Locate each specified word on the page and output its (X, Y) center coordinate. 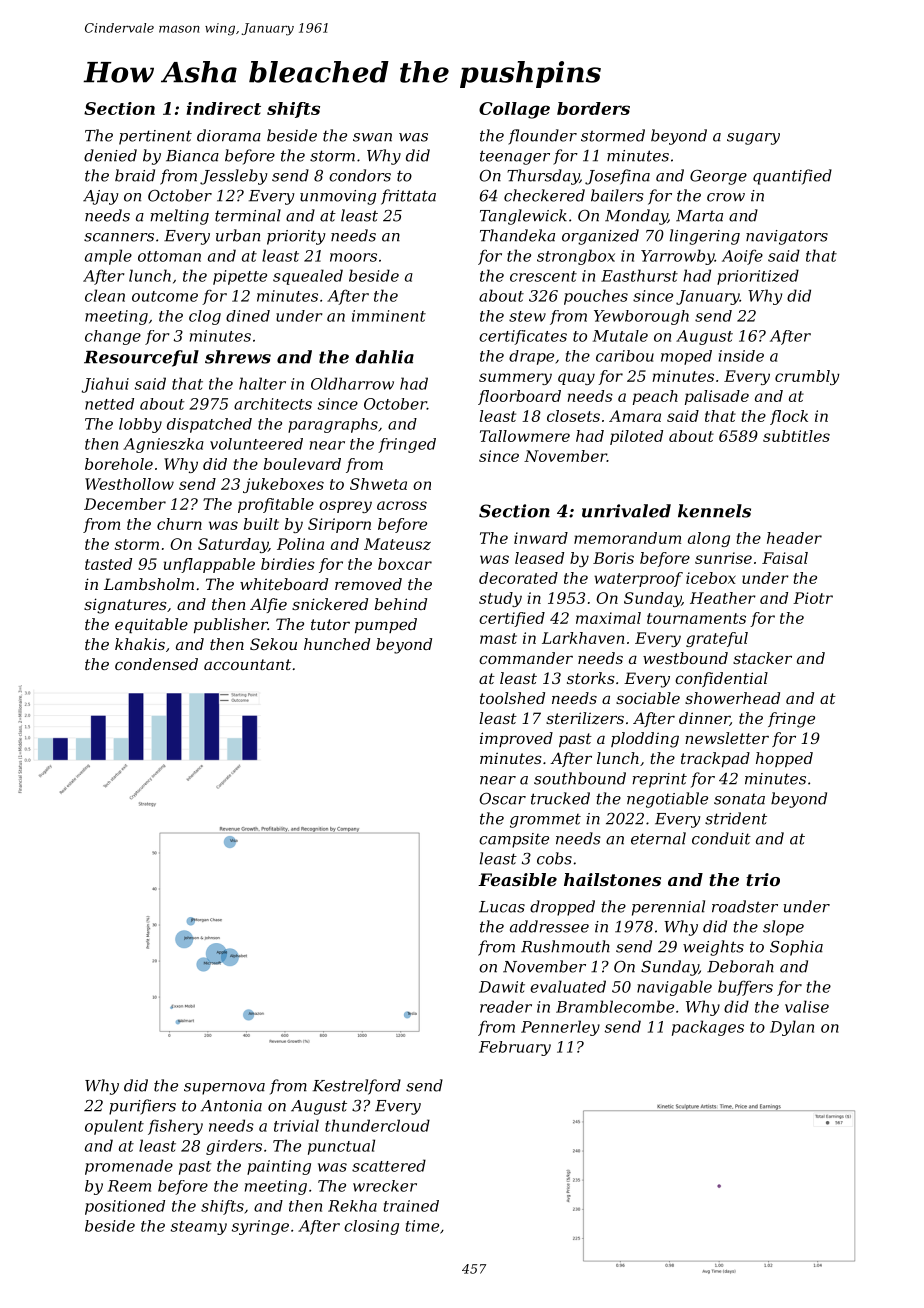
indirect (223, 108)
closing (371, 1227)
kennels (714, 511)
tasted (108, 564)
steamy (199, 1228)
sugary (753, 139)
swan (372, 137)
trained (411, 1206)
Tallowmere (525, 436)
